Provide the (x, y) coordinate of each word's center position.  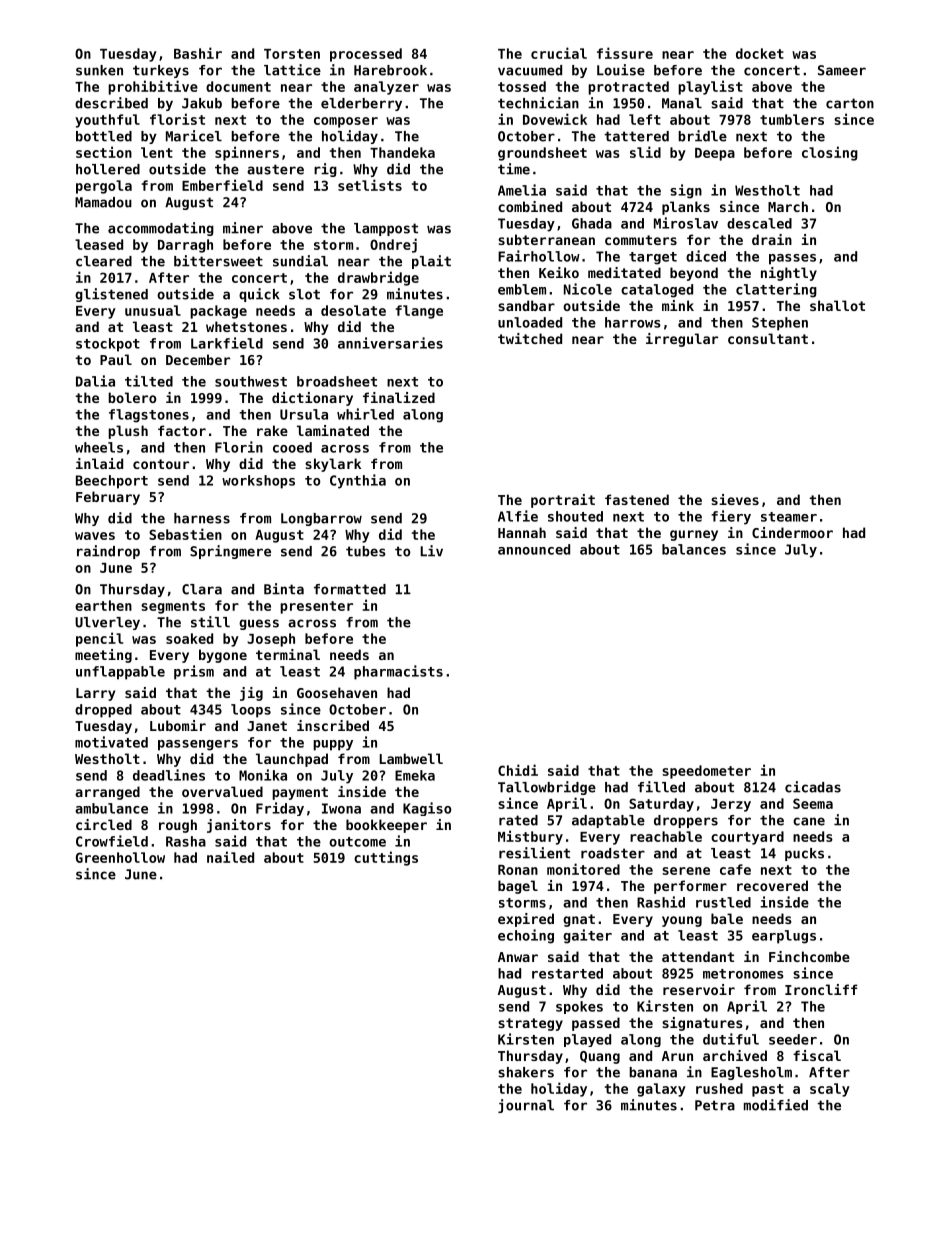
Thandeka (402, 152)
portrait (563, 501)
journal (526, 1106)
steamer (789, 517)
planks (686, 208)
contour (161, 464)
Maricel (194, 136)
